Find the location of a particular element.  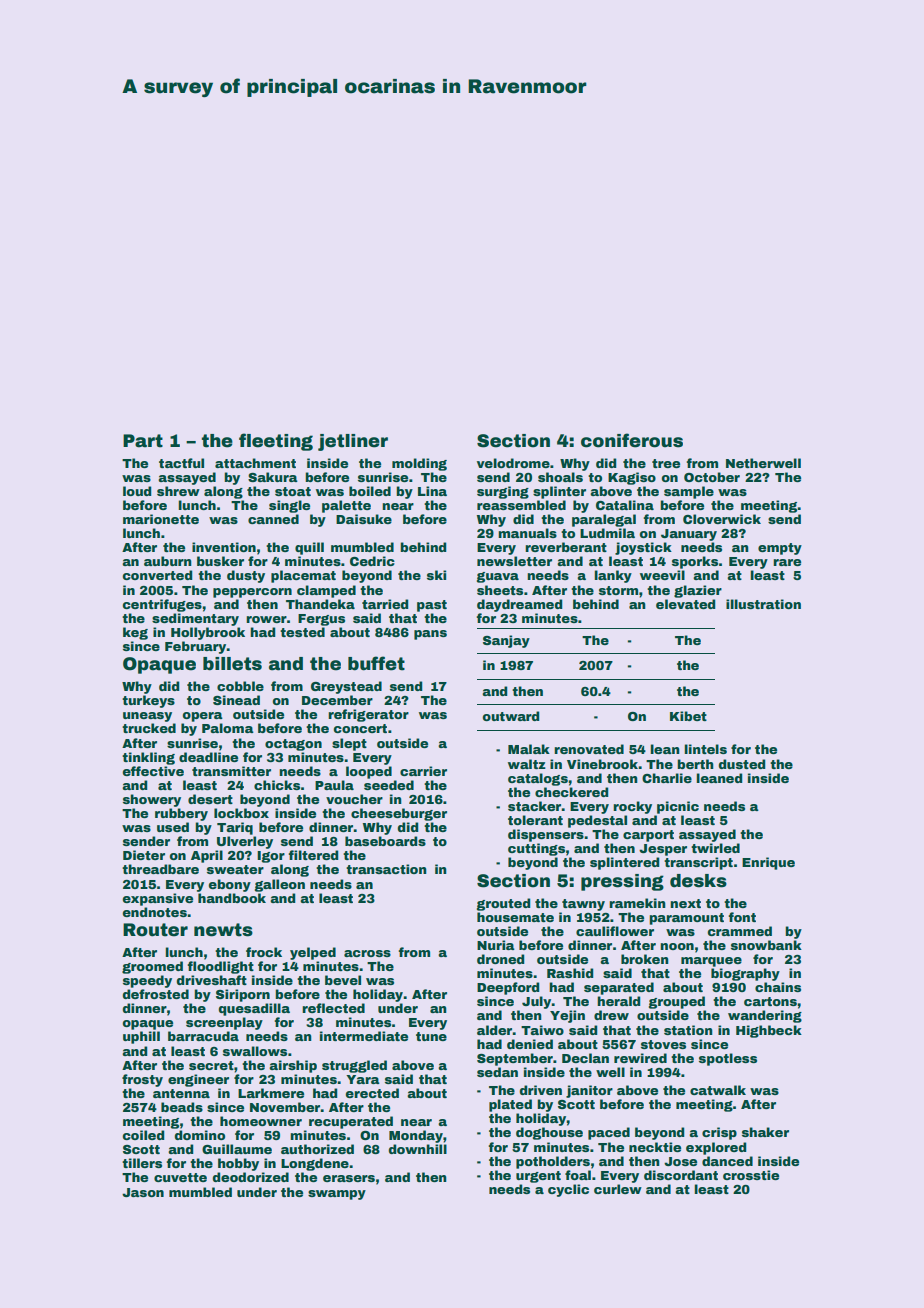

chicks is located at coordinates (277, 785).
